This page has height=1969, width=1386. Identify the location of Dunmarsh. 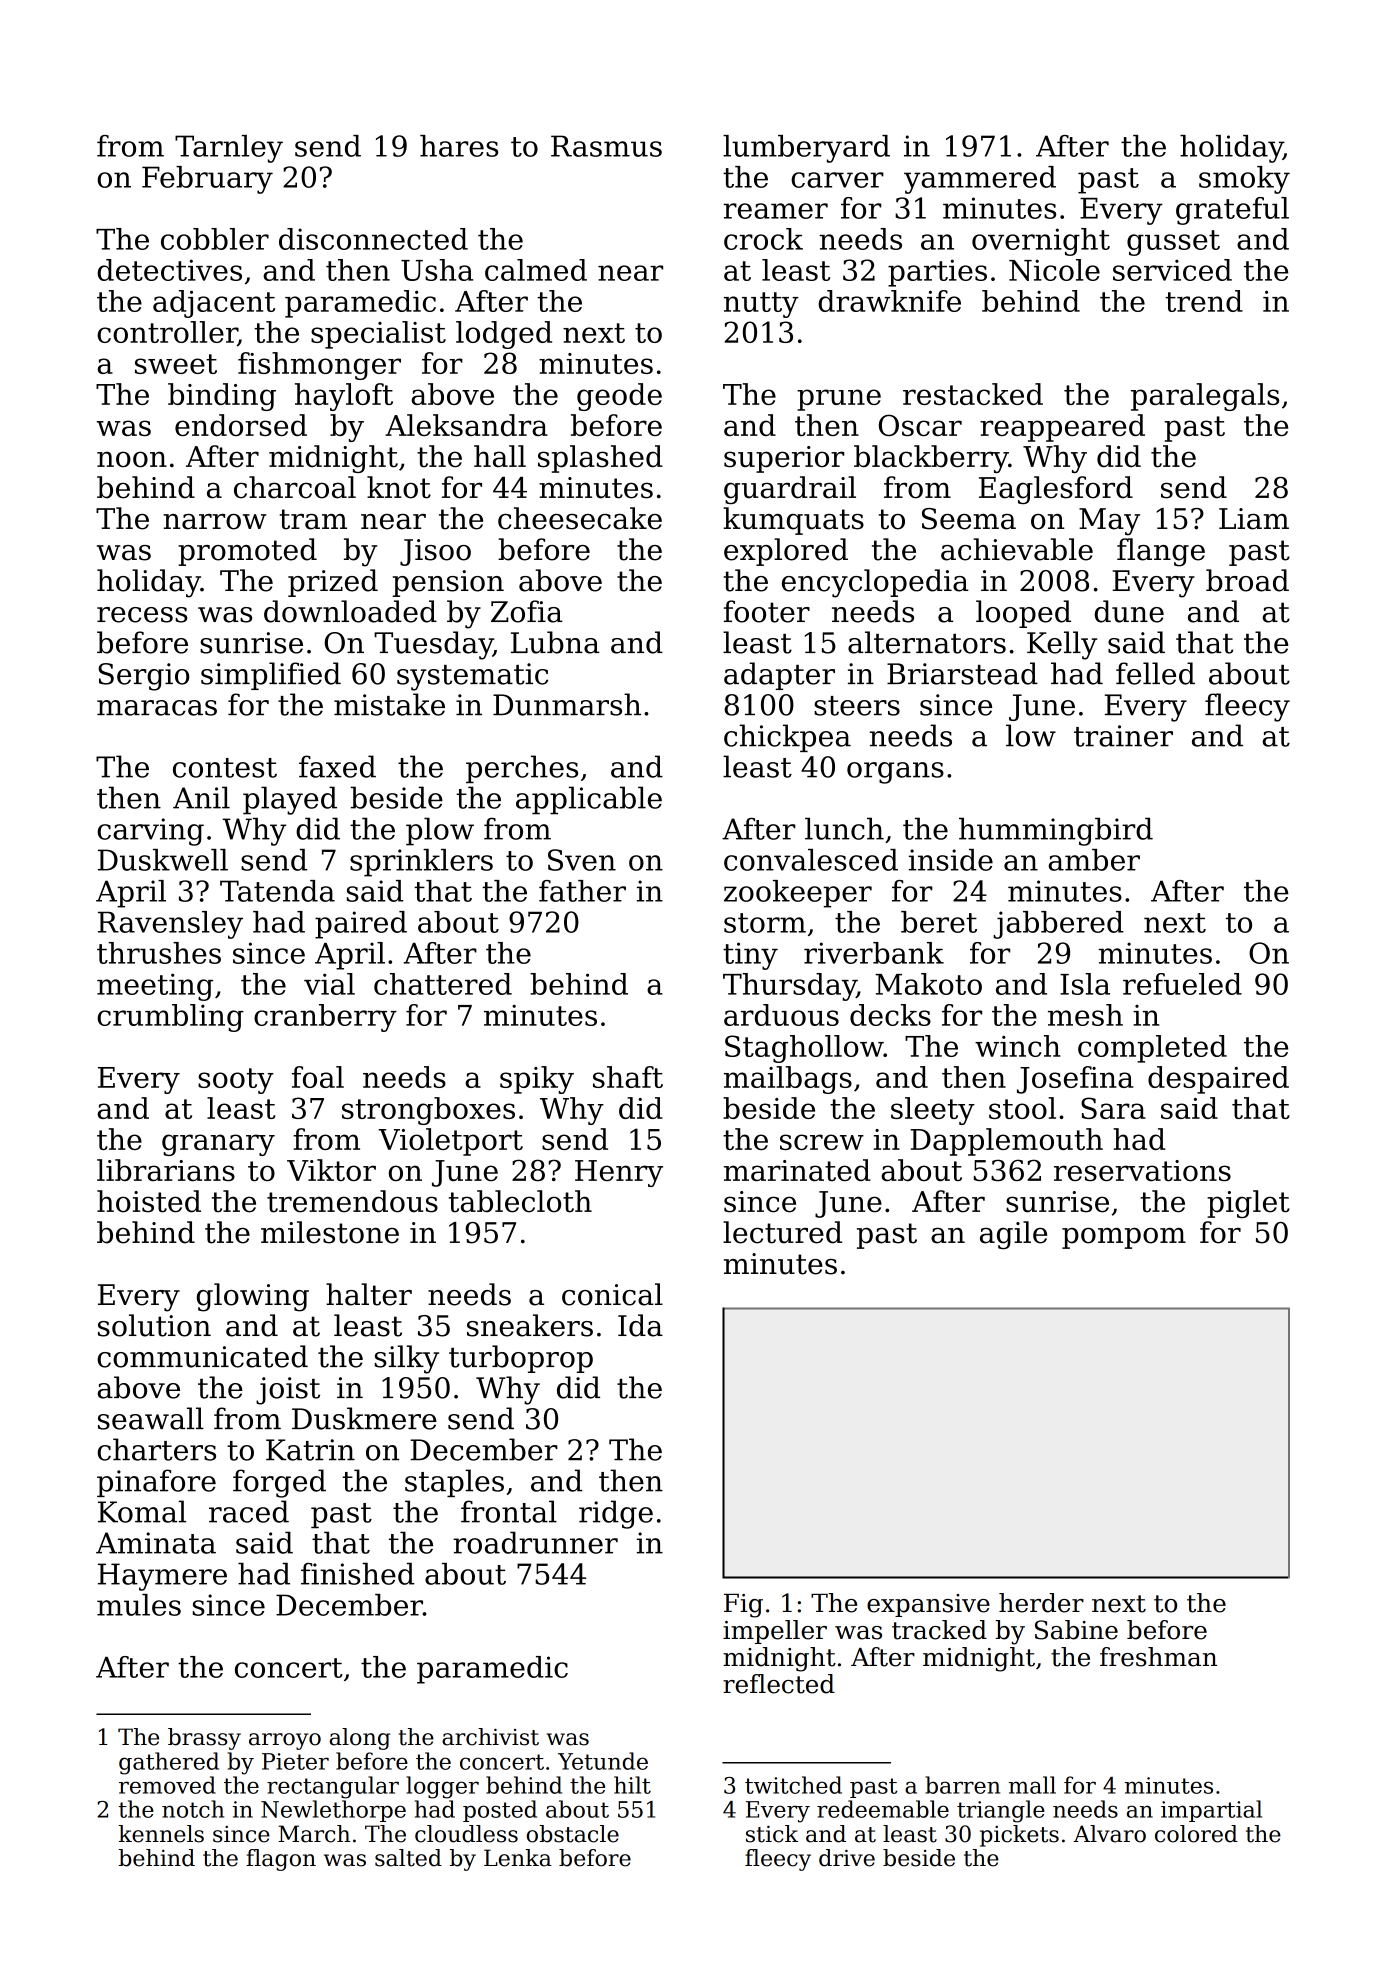
(567, 704).
